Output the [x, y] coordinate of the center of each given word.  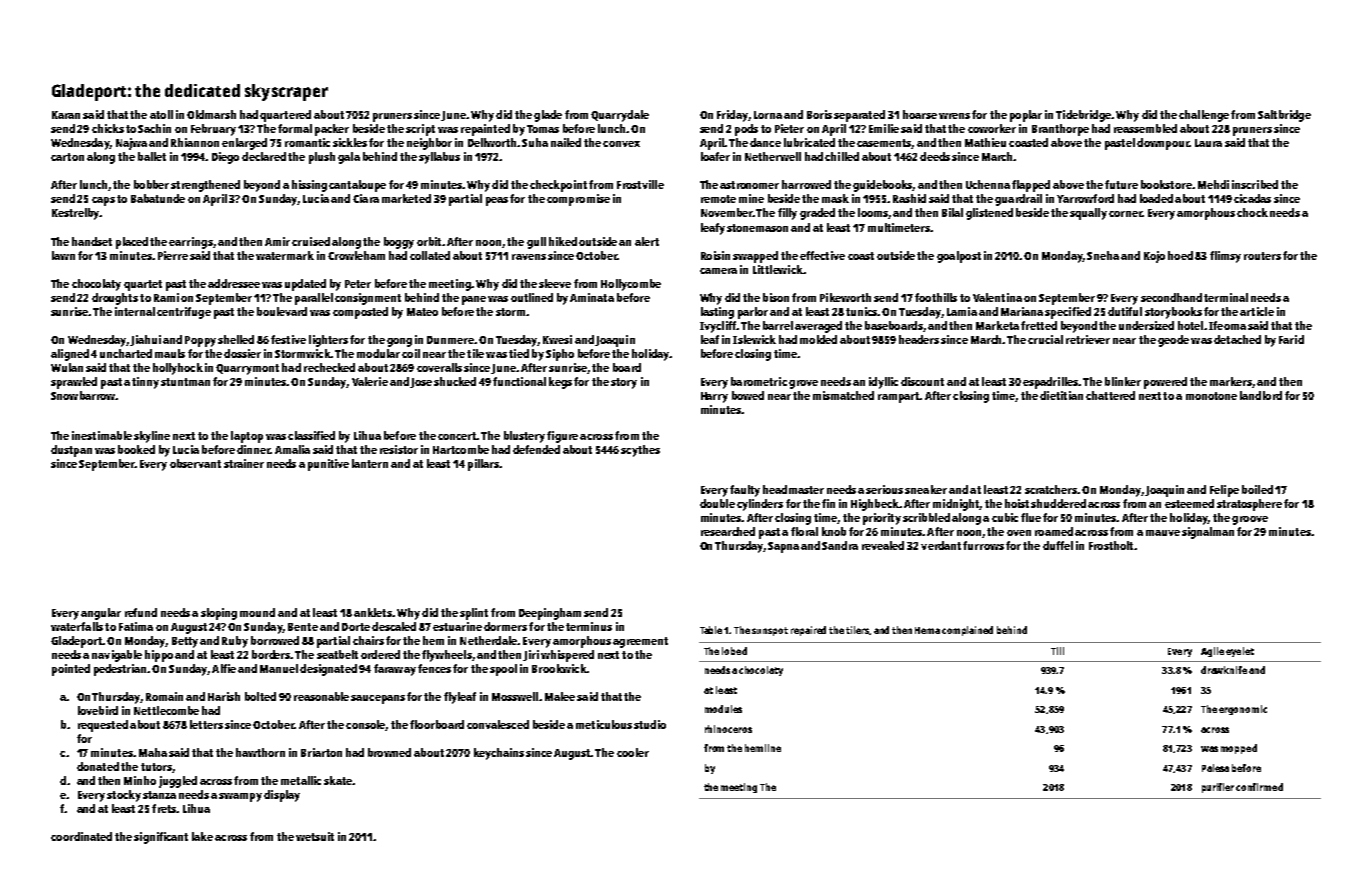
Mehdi [1213, 184]
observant [195, 463]
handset [92, 241]
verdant [941, 545]
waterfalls [77, 626]
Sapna [783, 547]
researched [728, 531]
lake [202, 836]
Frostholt [1111, 545]
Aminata [592, 297]
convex [621, 144]
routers [1262, 256]
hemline [763, 748]
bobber [151, 184]
